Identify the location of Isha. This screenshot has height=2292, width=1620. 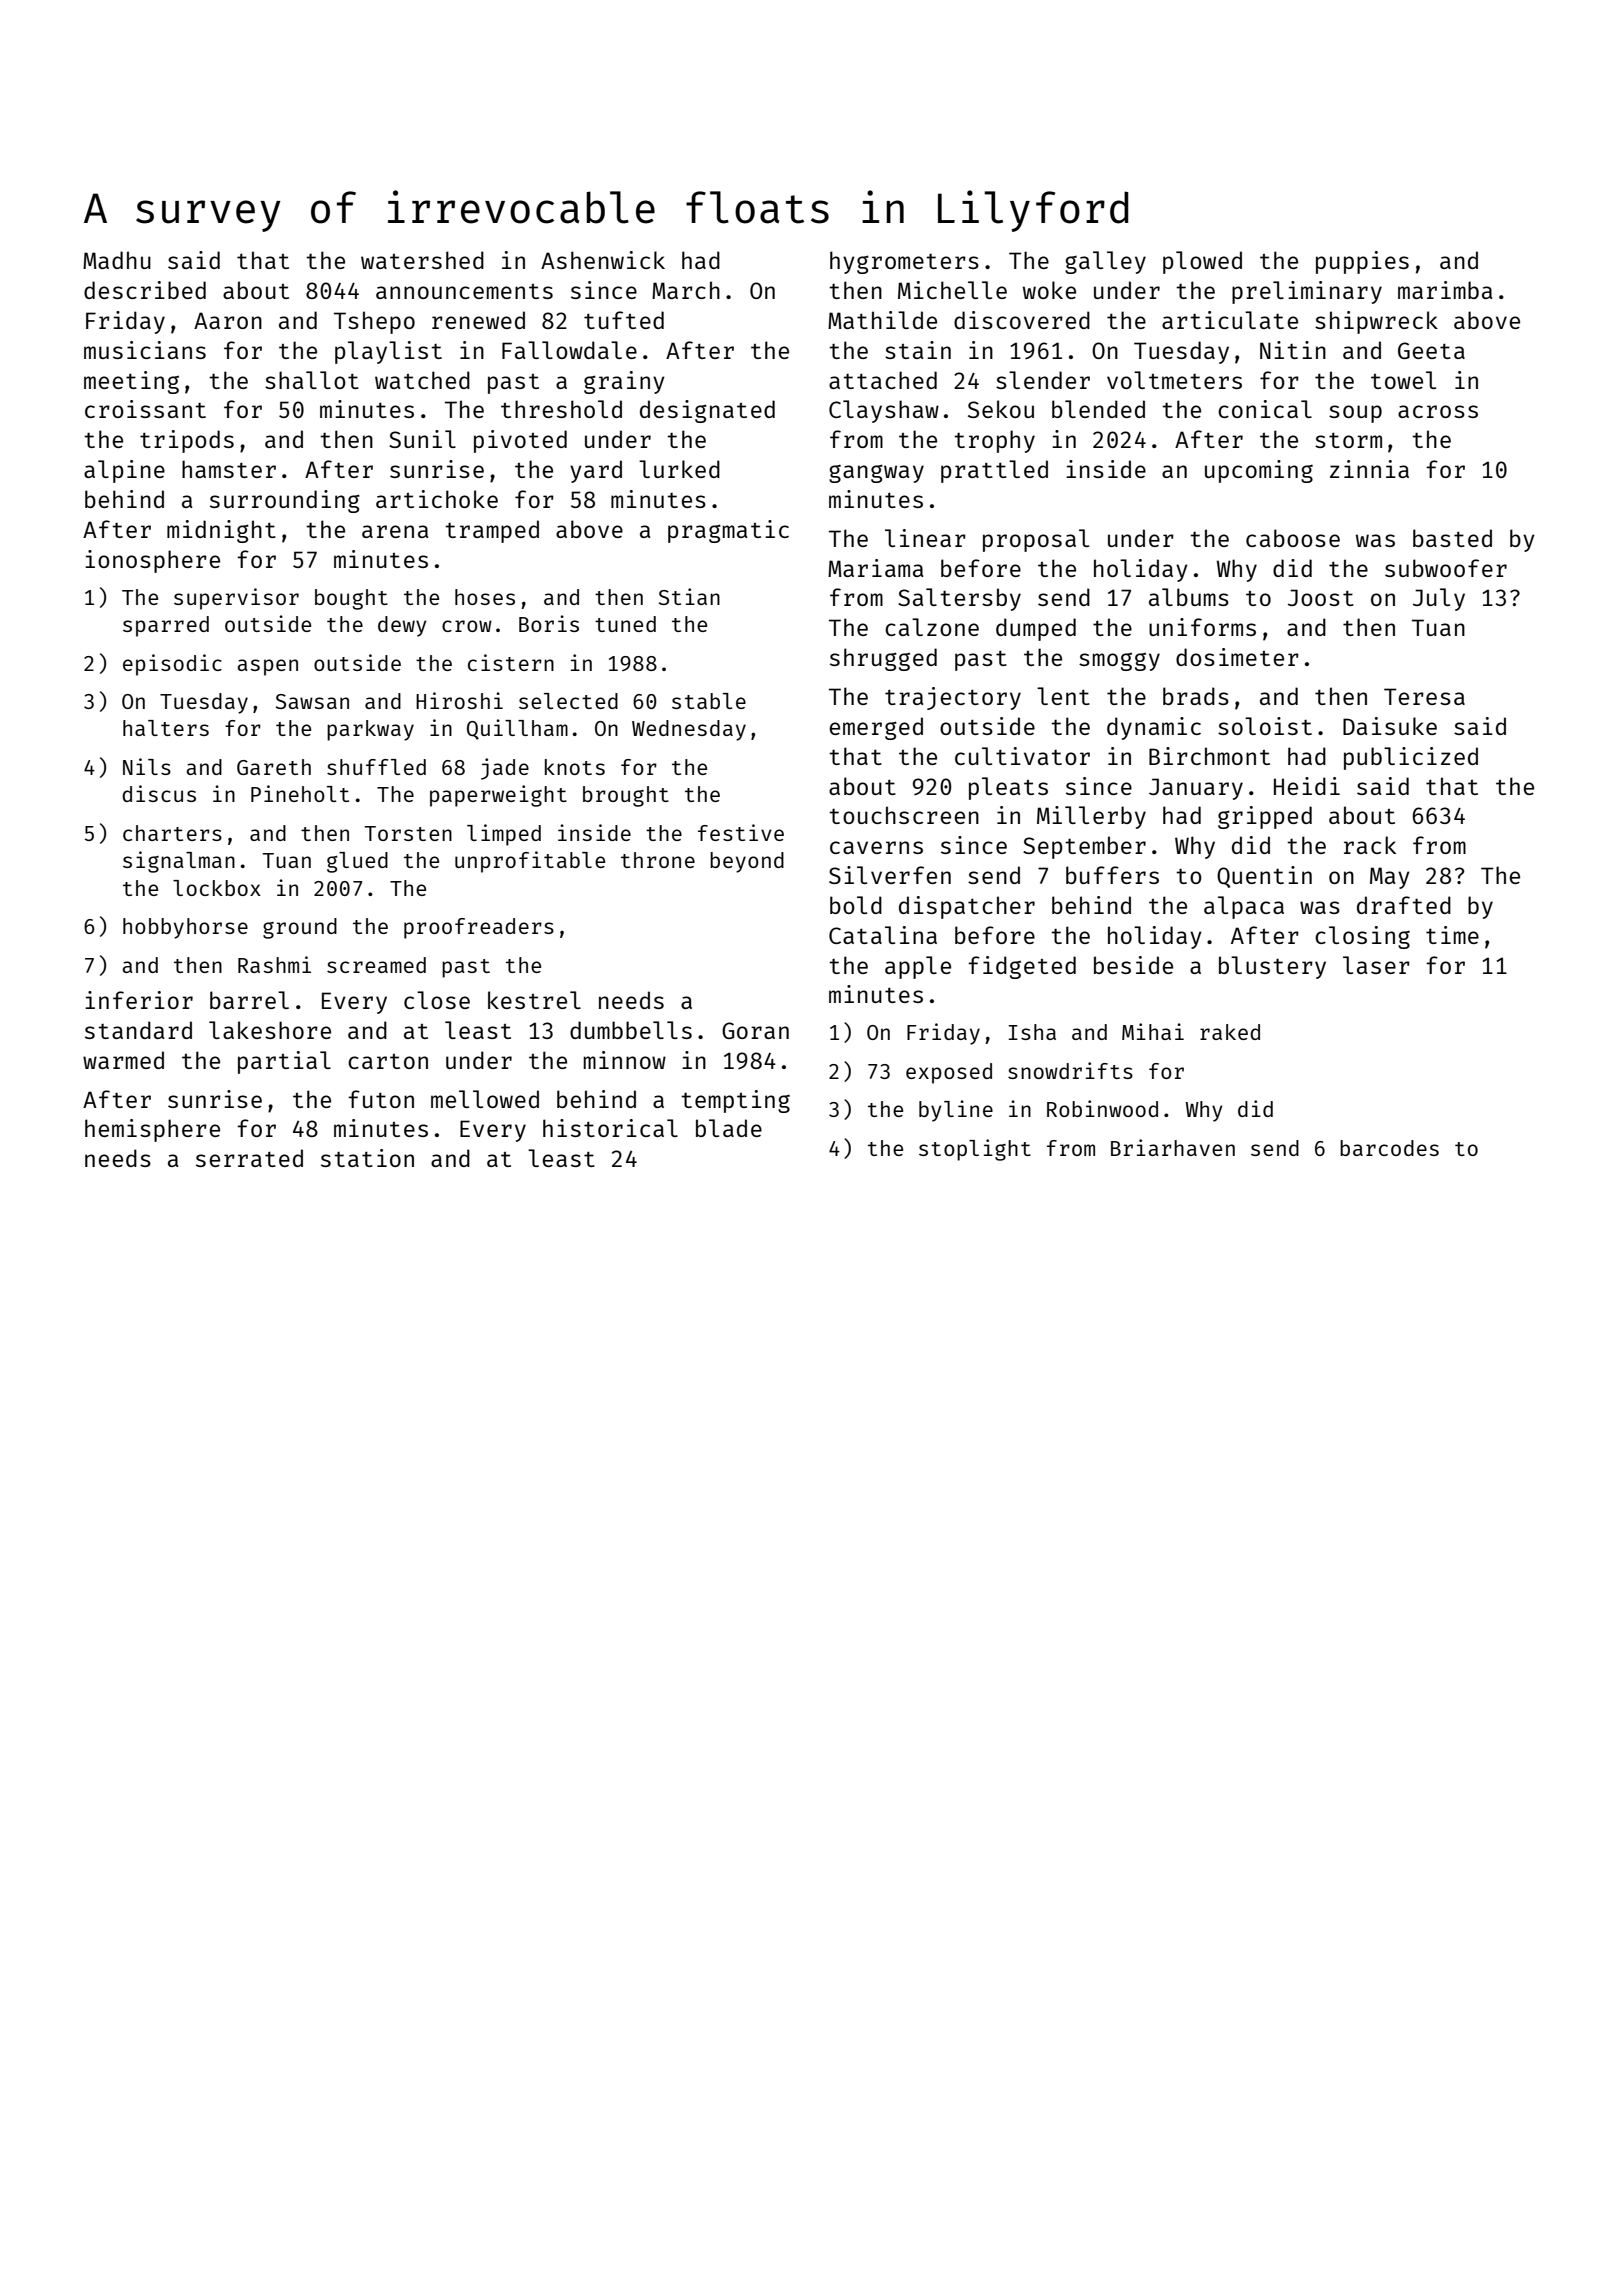
(1032, 1032).
